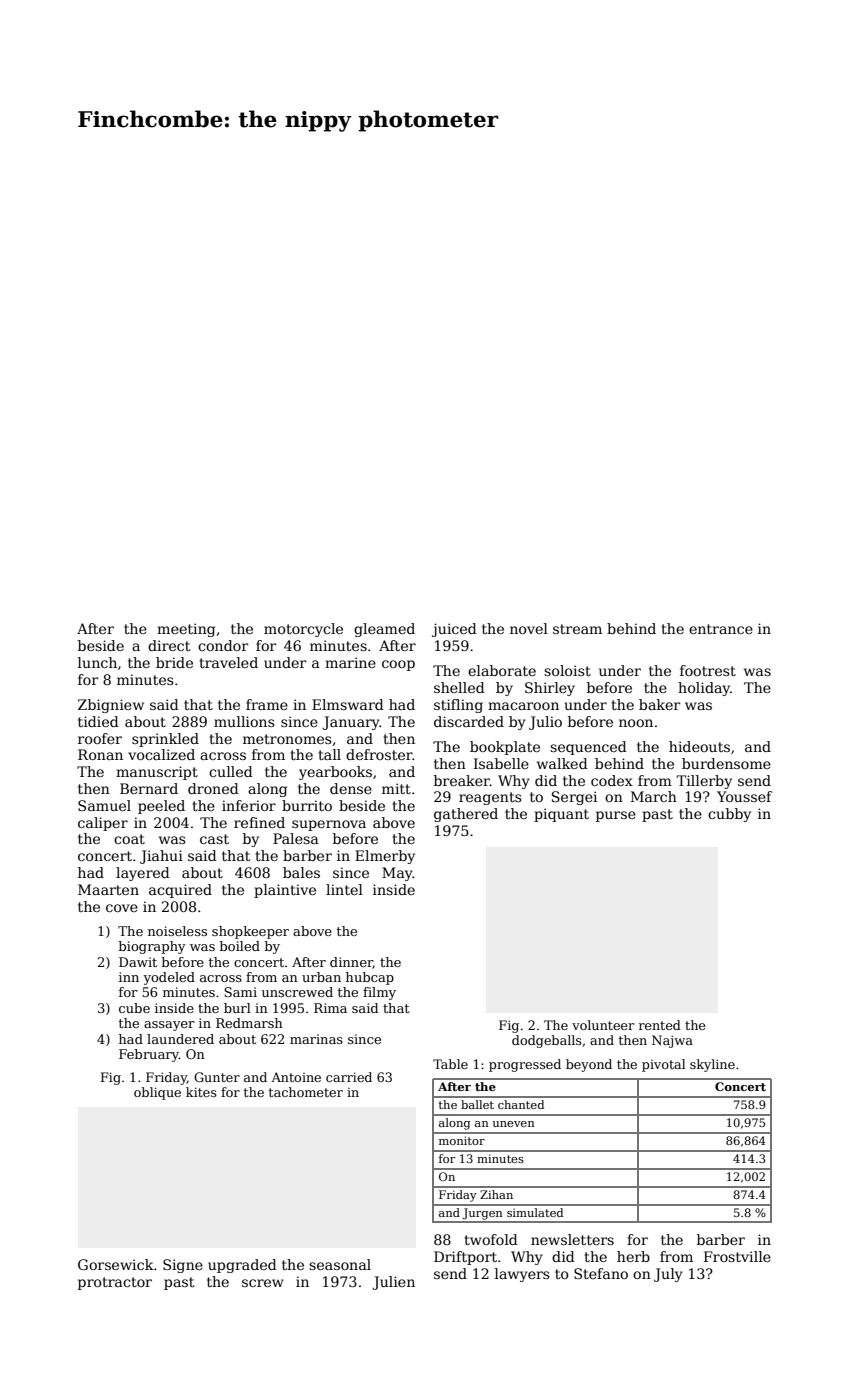 This image has height=1400, width=849. I want to click on assayer, so click(169, 1026).
